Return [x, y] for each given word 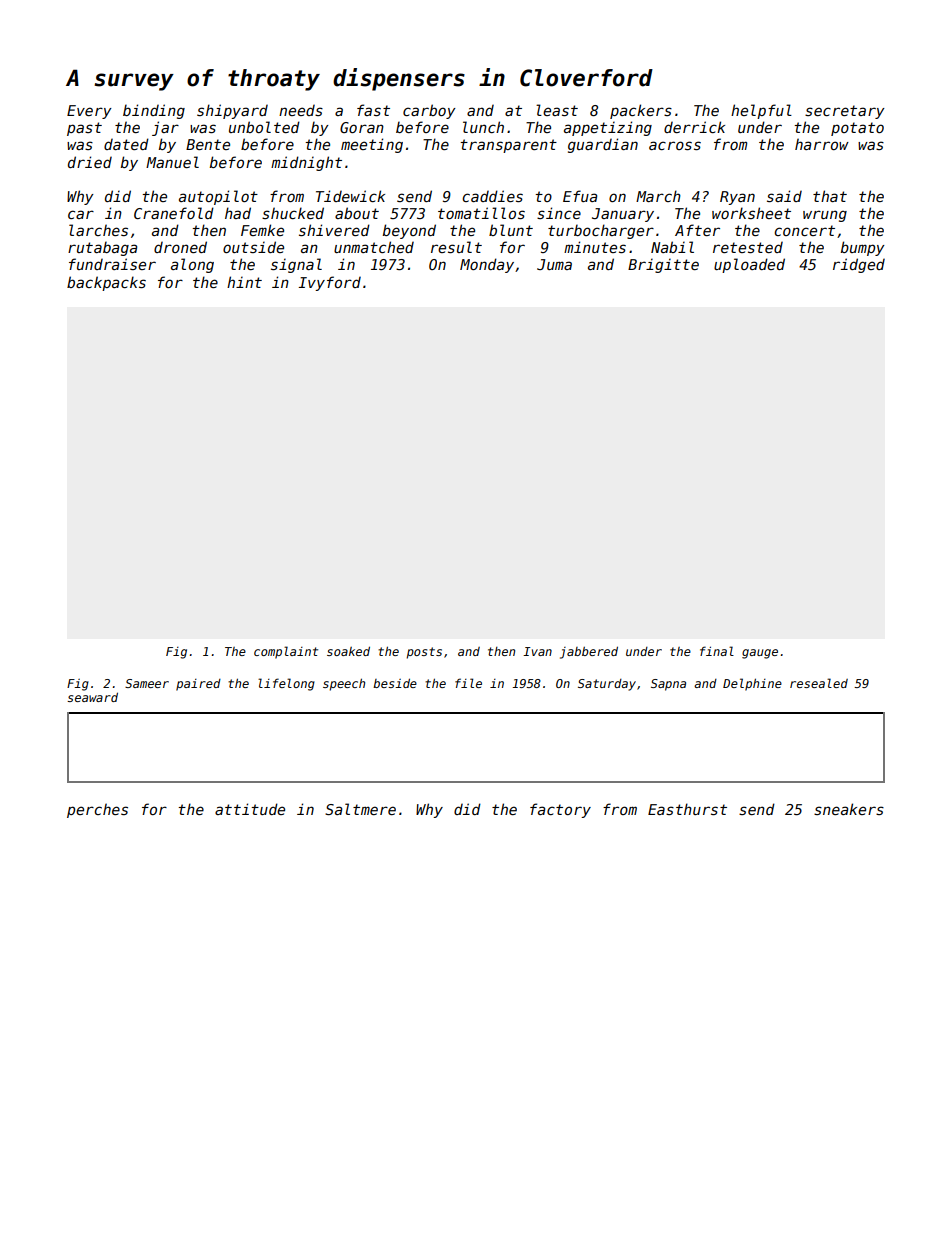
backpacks [106, 283]
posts [424, 653]
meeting [372, 145]
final [717, 651]
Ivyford [330, 283]
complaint [286, 652]
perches [97, 810]
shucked [293, 213]
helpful [761, 111]
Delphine [752, 684]
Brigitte [663, 265]
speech [344, 684]
